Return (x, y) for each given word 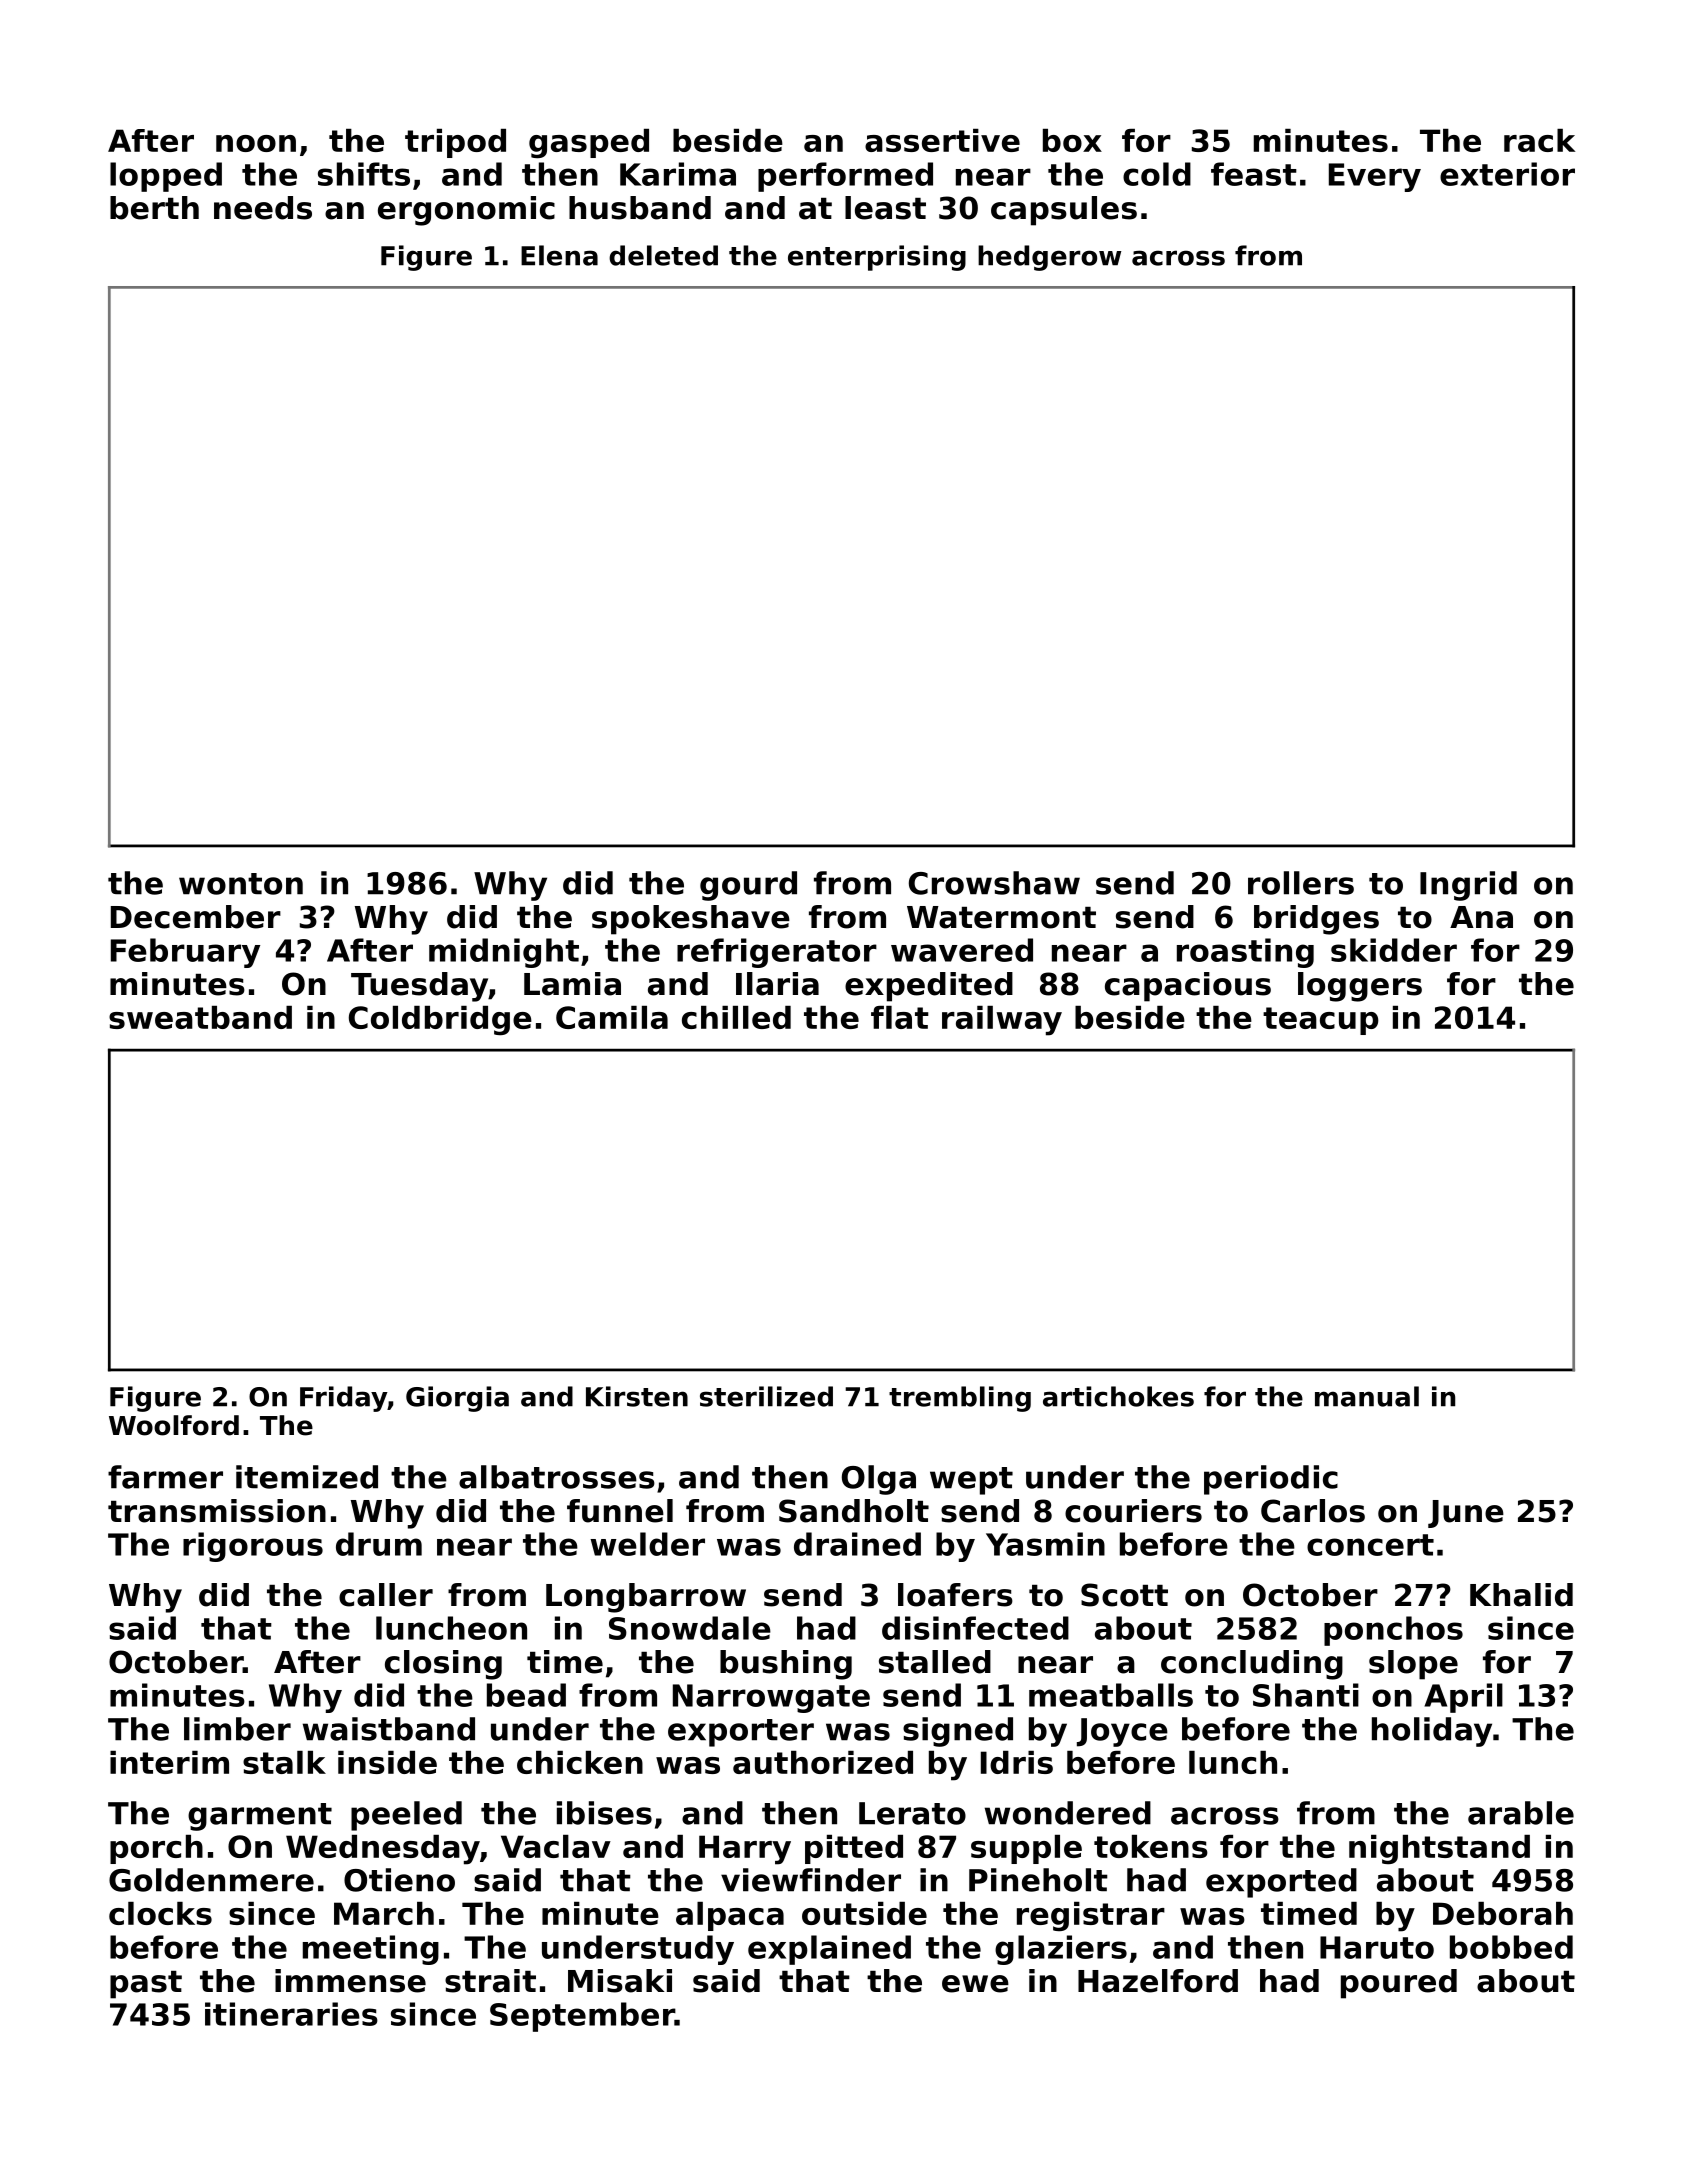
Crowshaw (994, 883)
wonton (241, 884)
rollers (1301, 883)
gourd (748, 886)
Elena (559, 255)
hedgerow (1049, 258)
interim (169, 1762)
